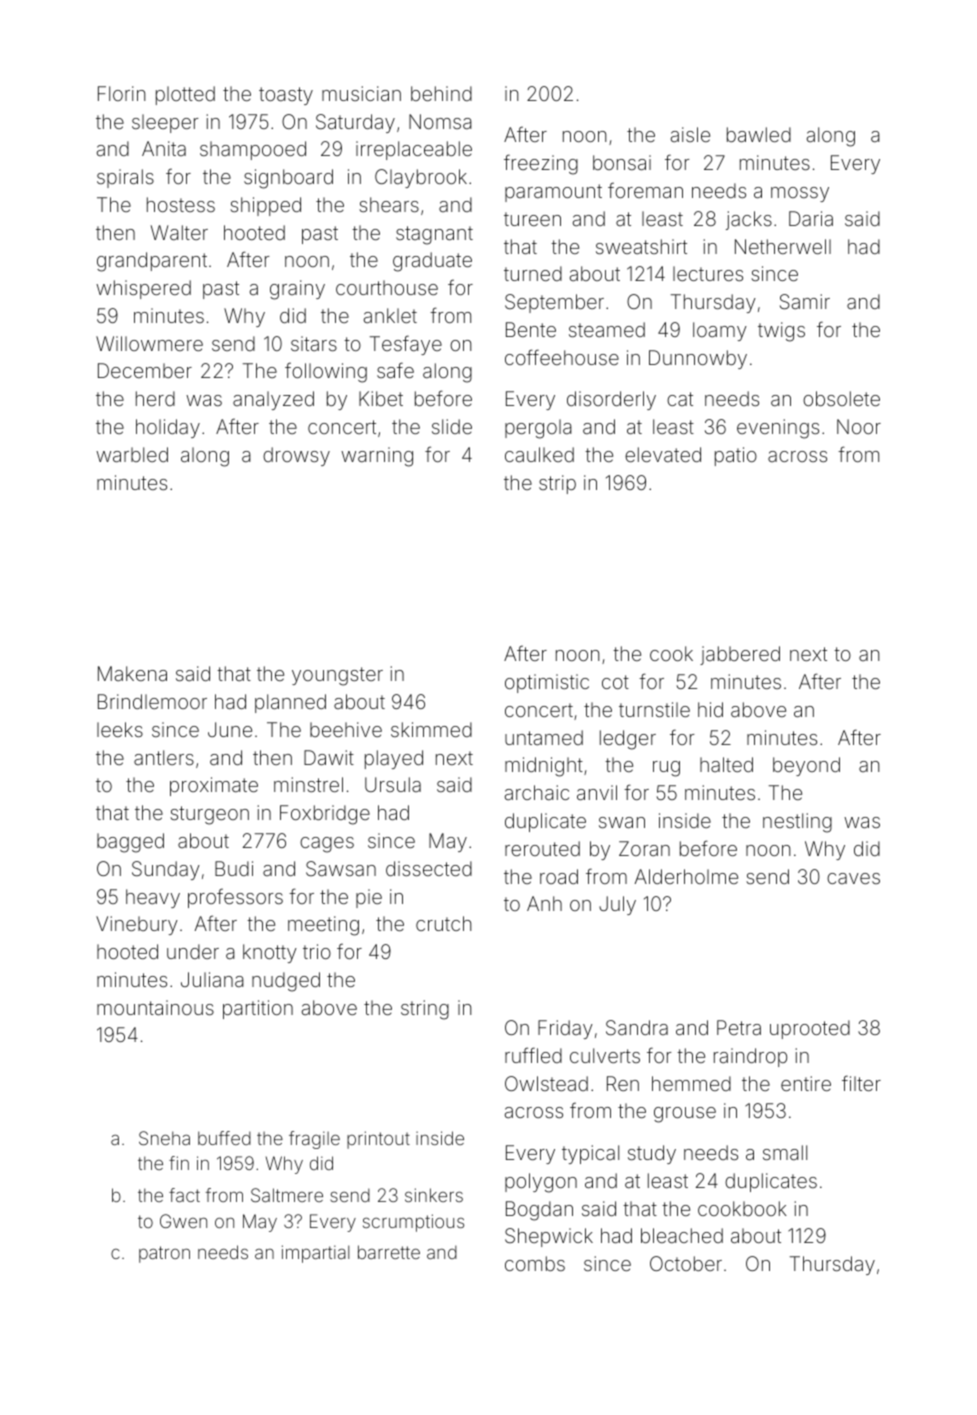 This screenshot has height=1415, width=977. I want to click on stagnant, so click(434, 235).
